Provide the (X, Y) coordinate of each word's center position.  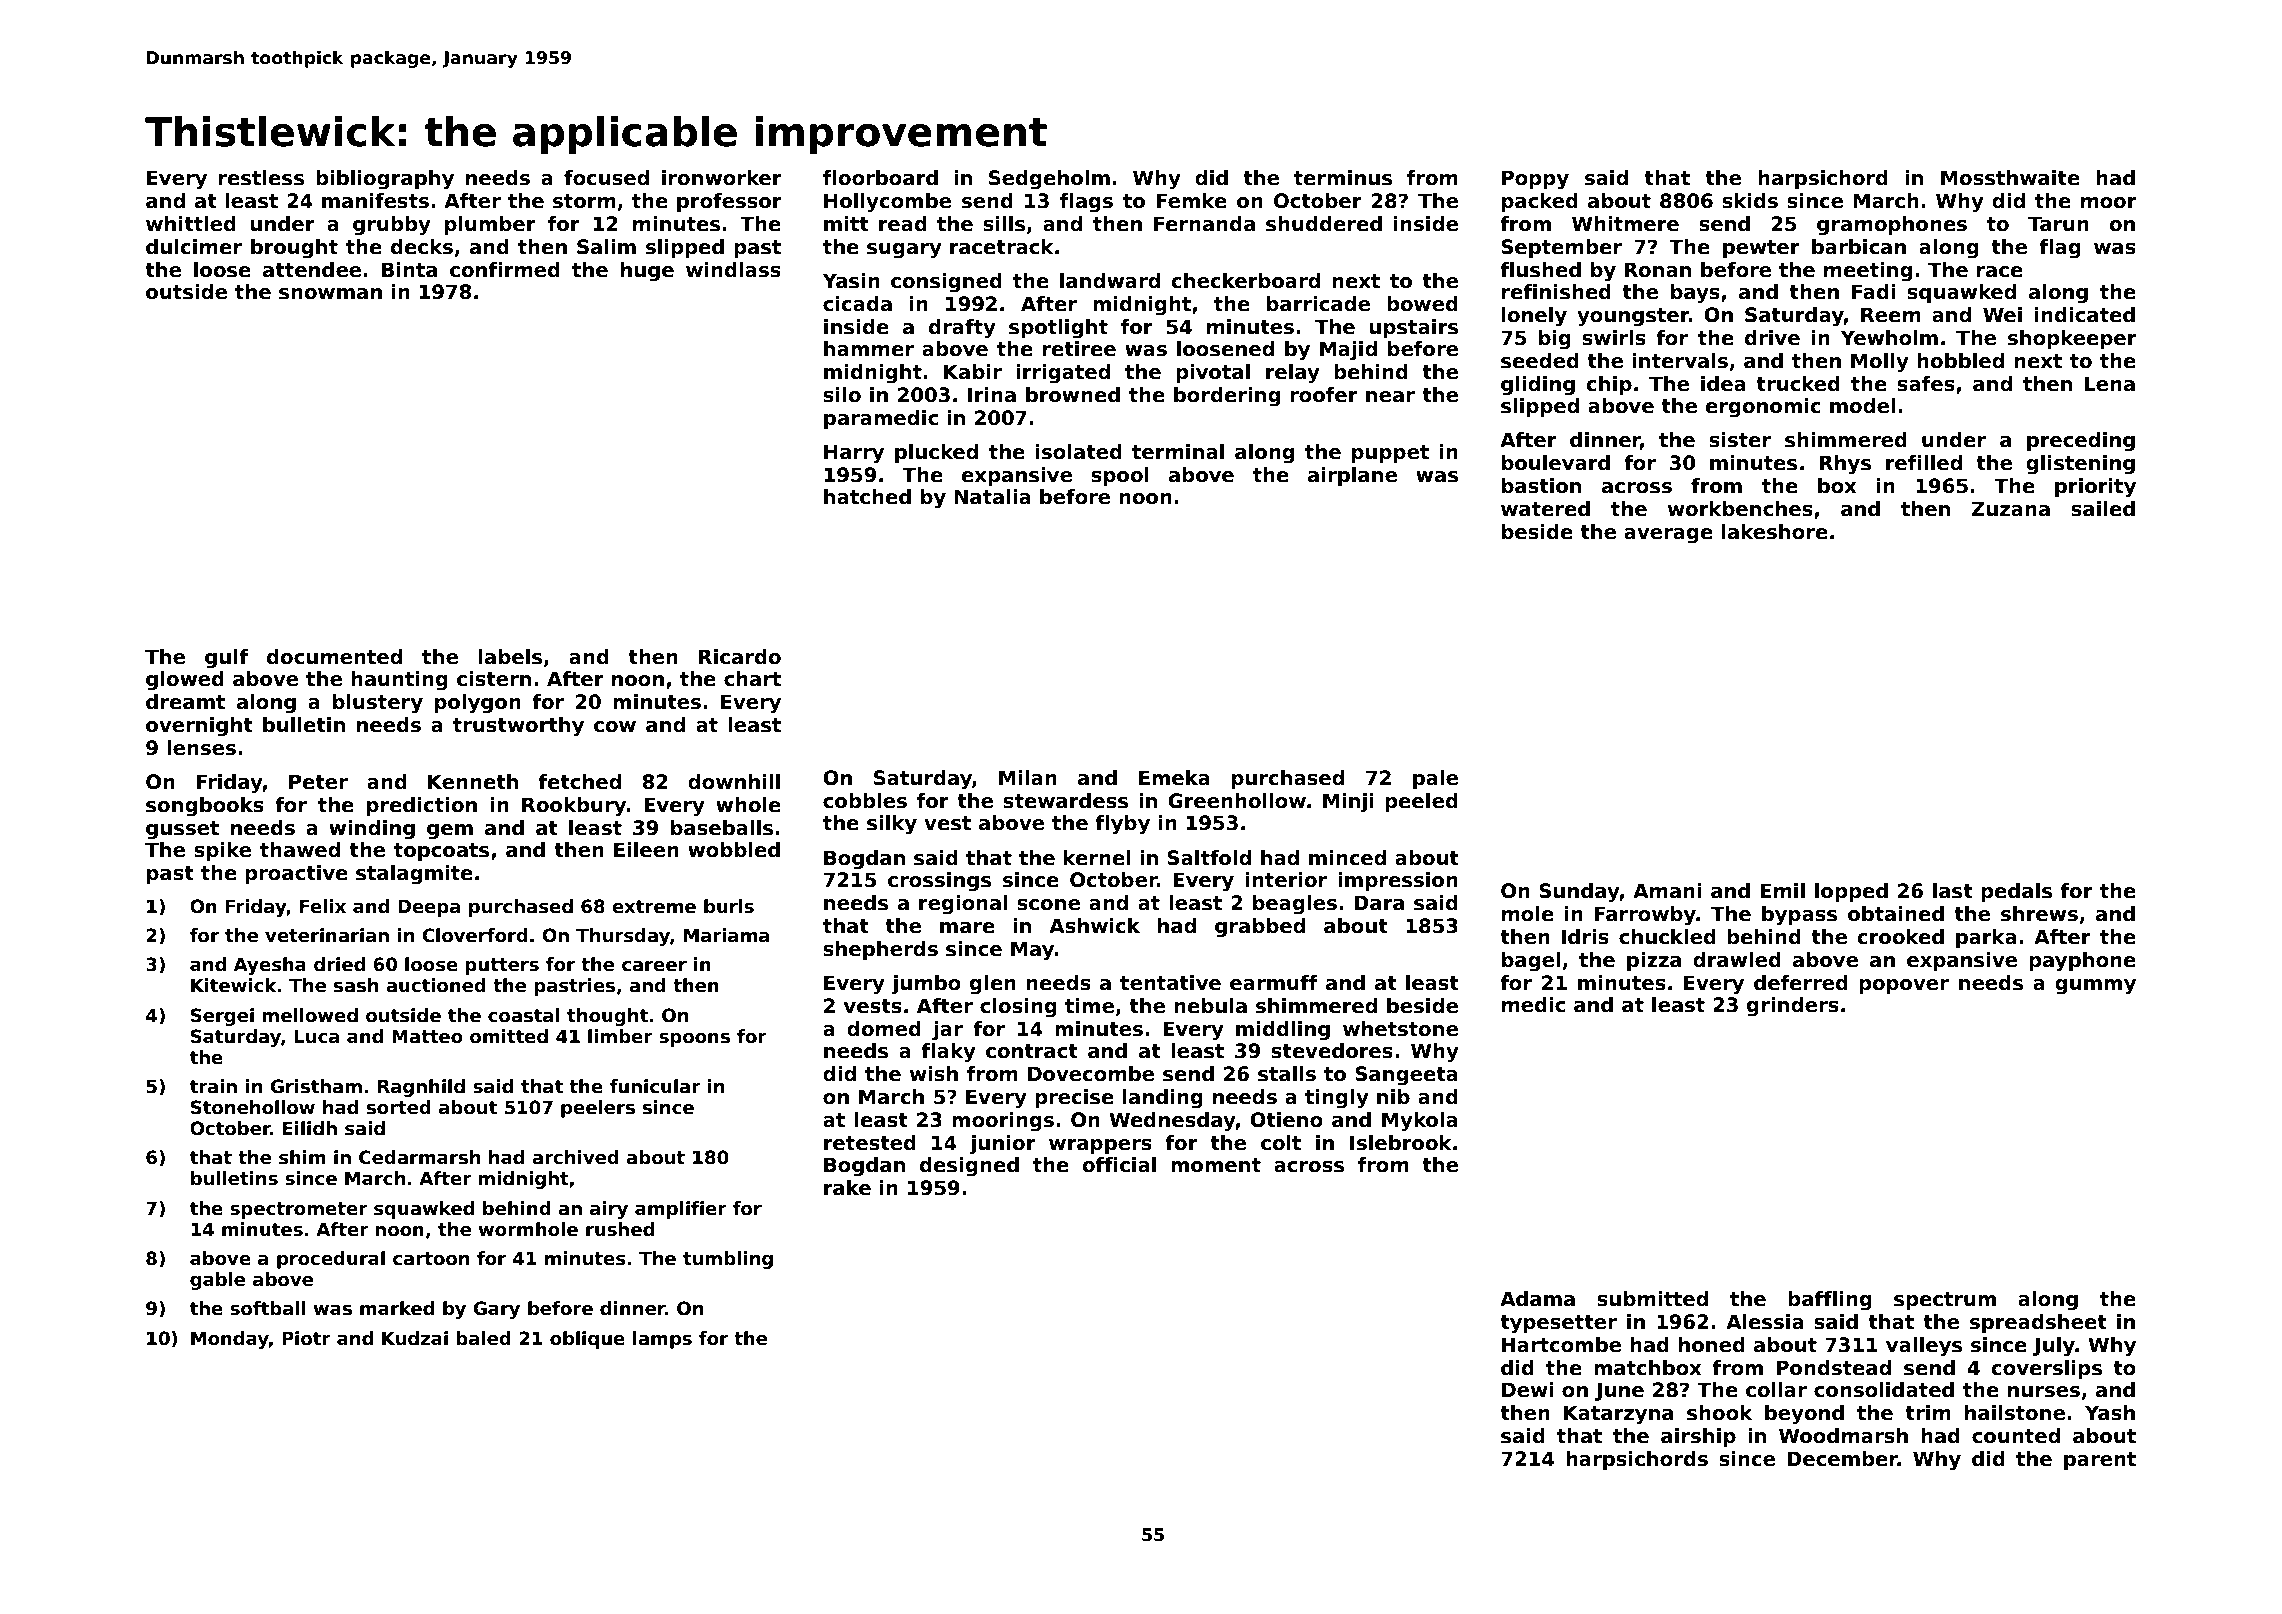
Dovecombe (1091, 1074)
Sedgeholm (1049, 180)
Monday (230, 1340)
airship (1698, 1437)
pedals (2016, 892)
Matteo (427, 1036)
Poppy (1535, 180)
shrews (2039, 914)
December (1842, 1459)
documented (334, 657)
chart (752, 679)
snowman (330, 294)
